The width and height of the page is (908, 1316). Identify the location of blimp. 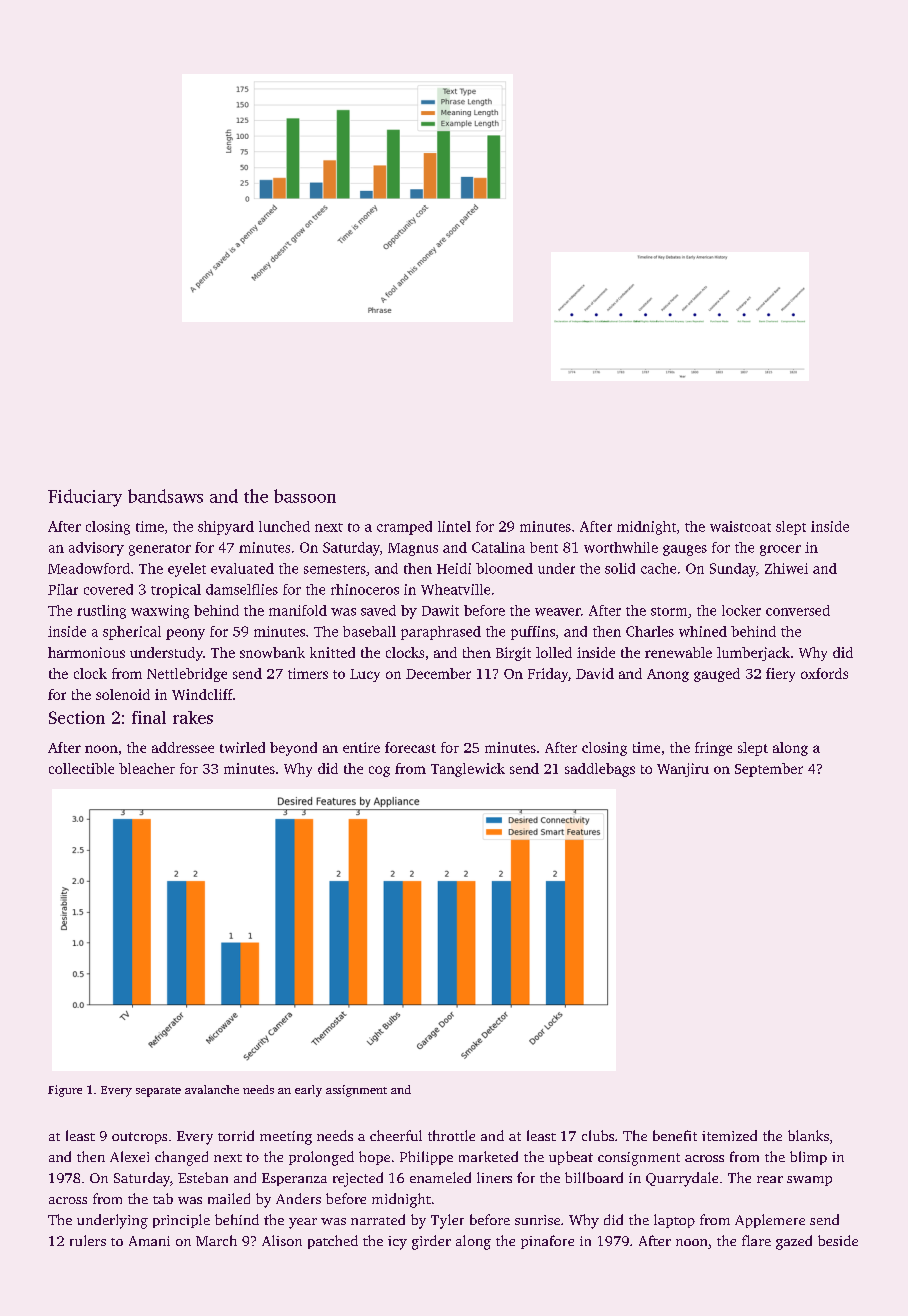
(808, 1158).
